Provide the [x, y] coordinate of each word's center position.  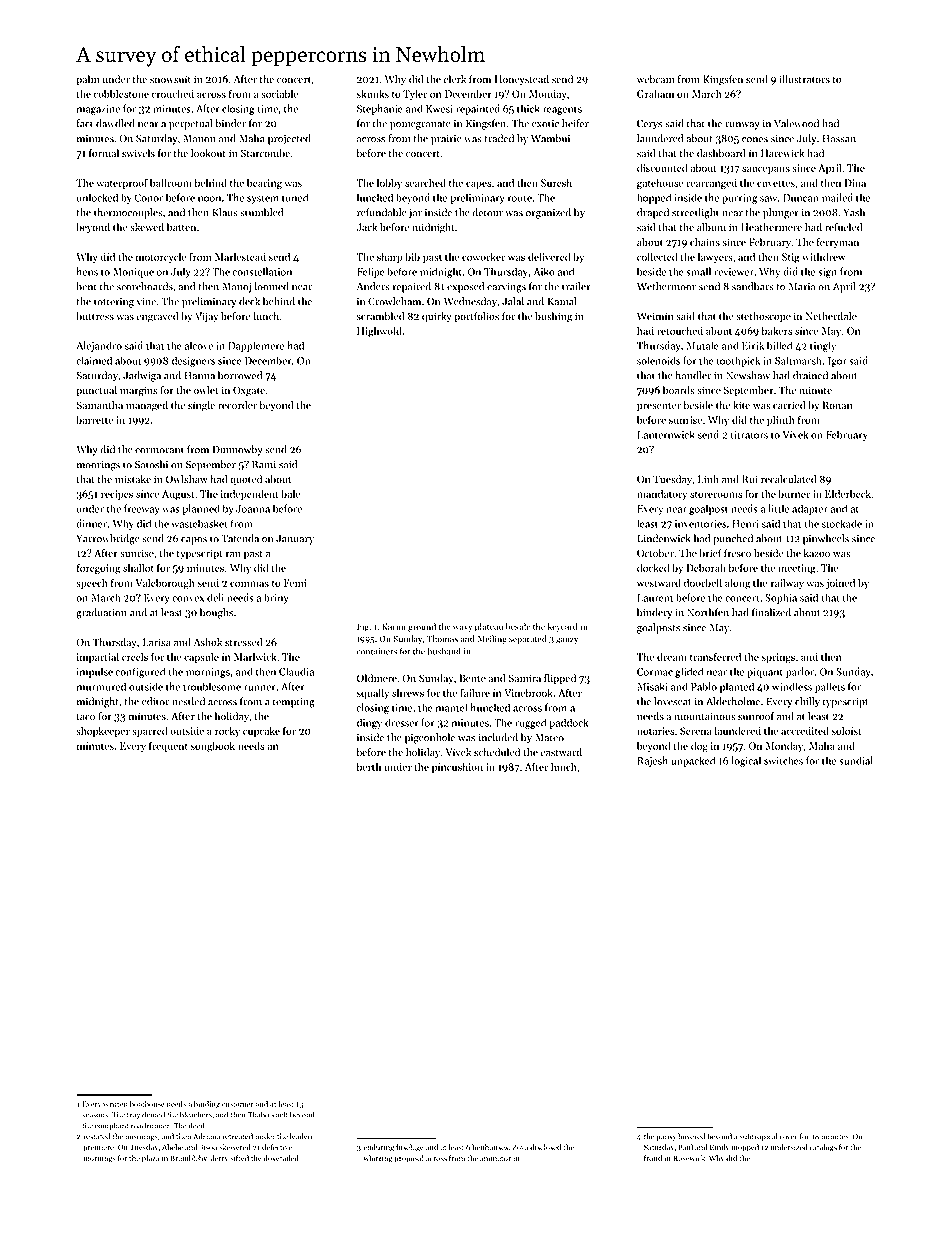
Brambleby [188, 1159]
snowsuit [170, 79]
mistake [133, 479]
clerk [454, 79]
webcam [656, 79]
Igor [837, 362]
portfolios [477, 317]
